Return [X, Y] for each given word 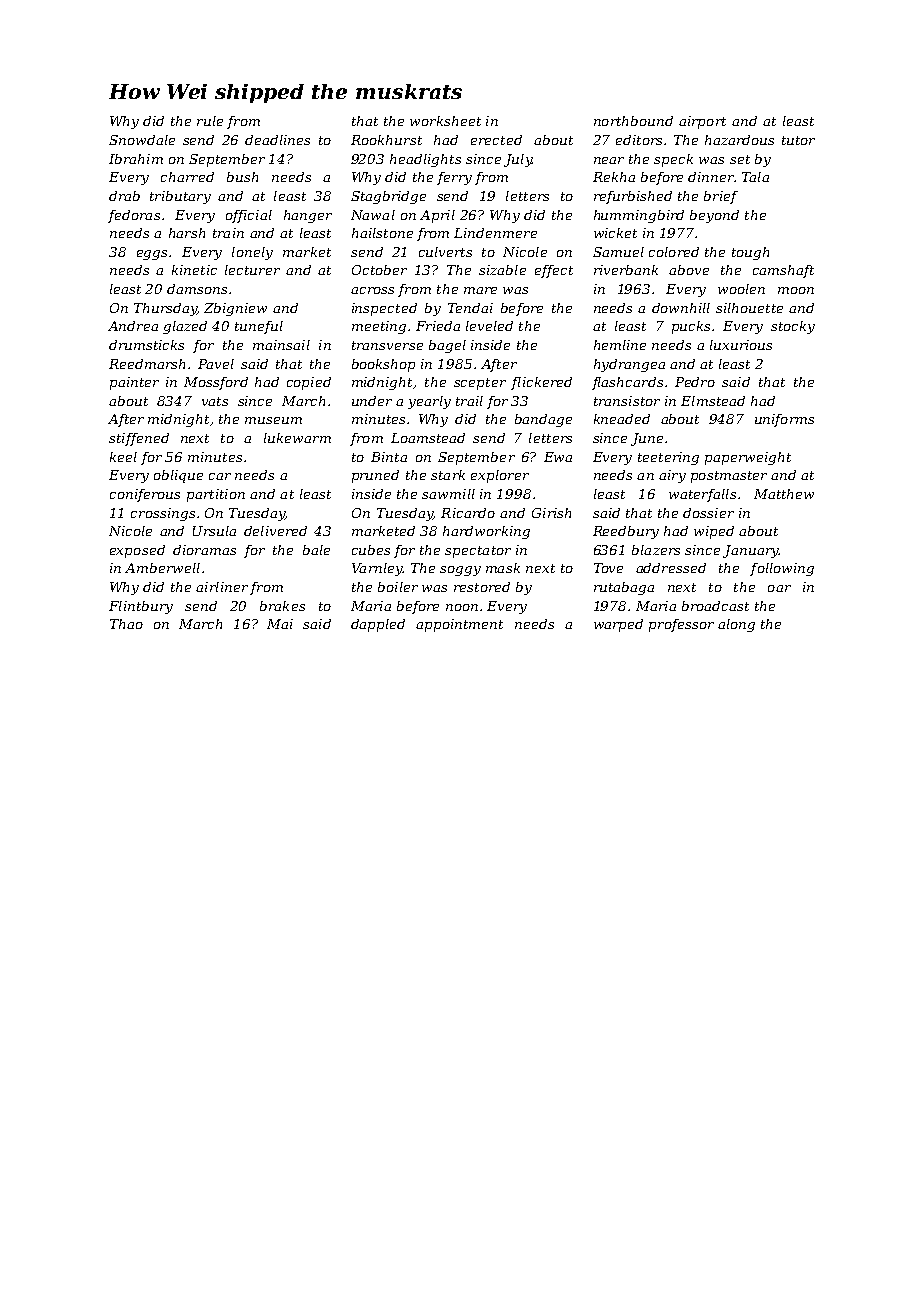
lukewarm [297, 438]
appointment [459, 625]
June [647, 439]
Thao [126, 624]
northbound [633, 121]
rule [210, 121]
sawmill [448, 494]
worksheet [445, 121]
